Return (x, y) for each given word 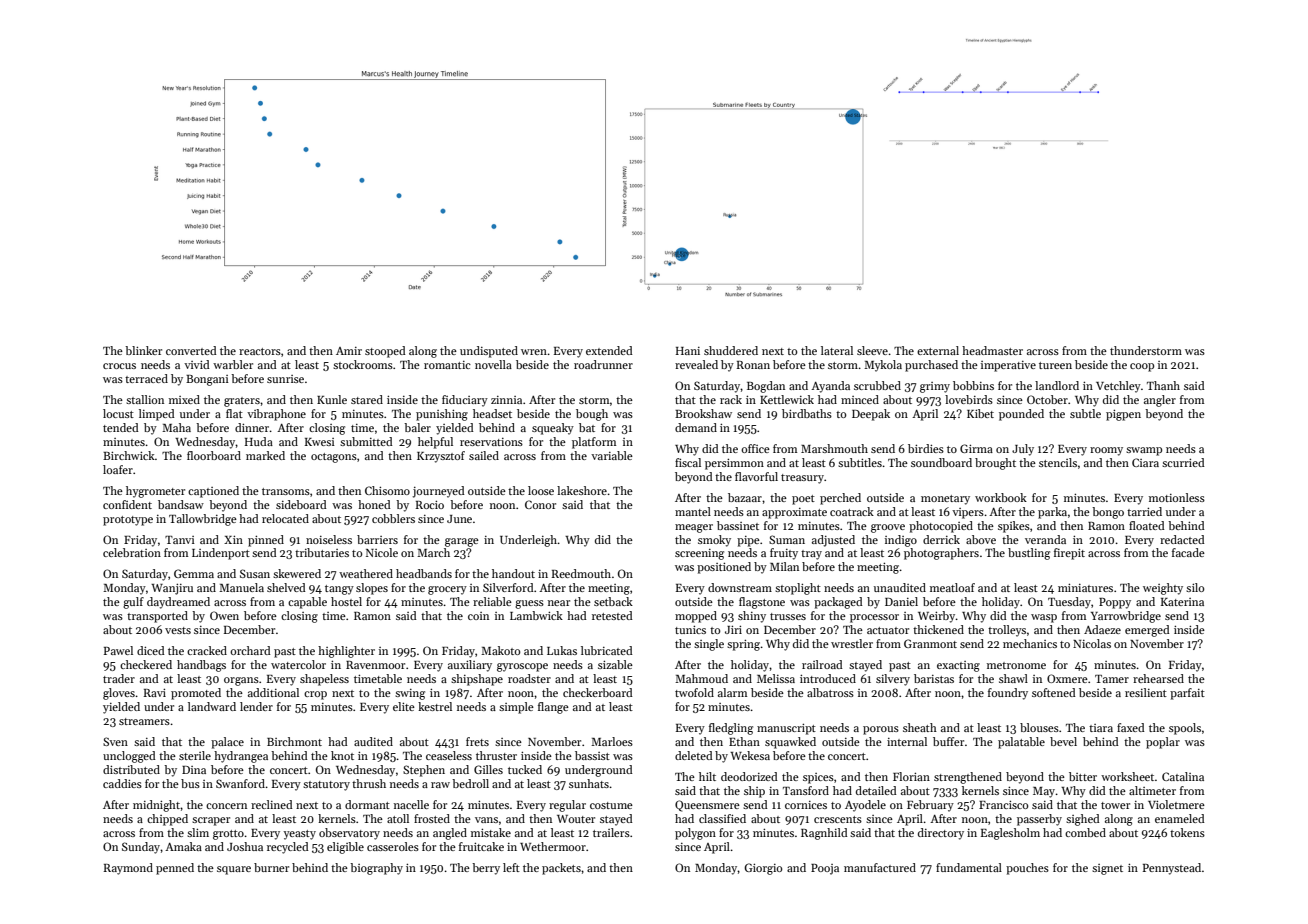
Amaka (183, 846)
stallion (145, 399)
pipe (748, 541)
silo (1195, 587)
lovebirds (969, 399)
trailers (611, 832)
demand (696, 427)
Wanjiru (172, 589)
